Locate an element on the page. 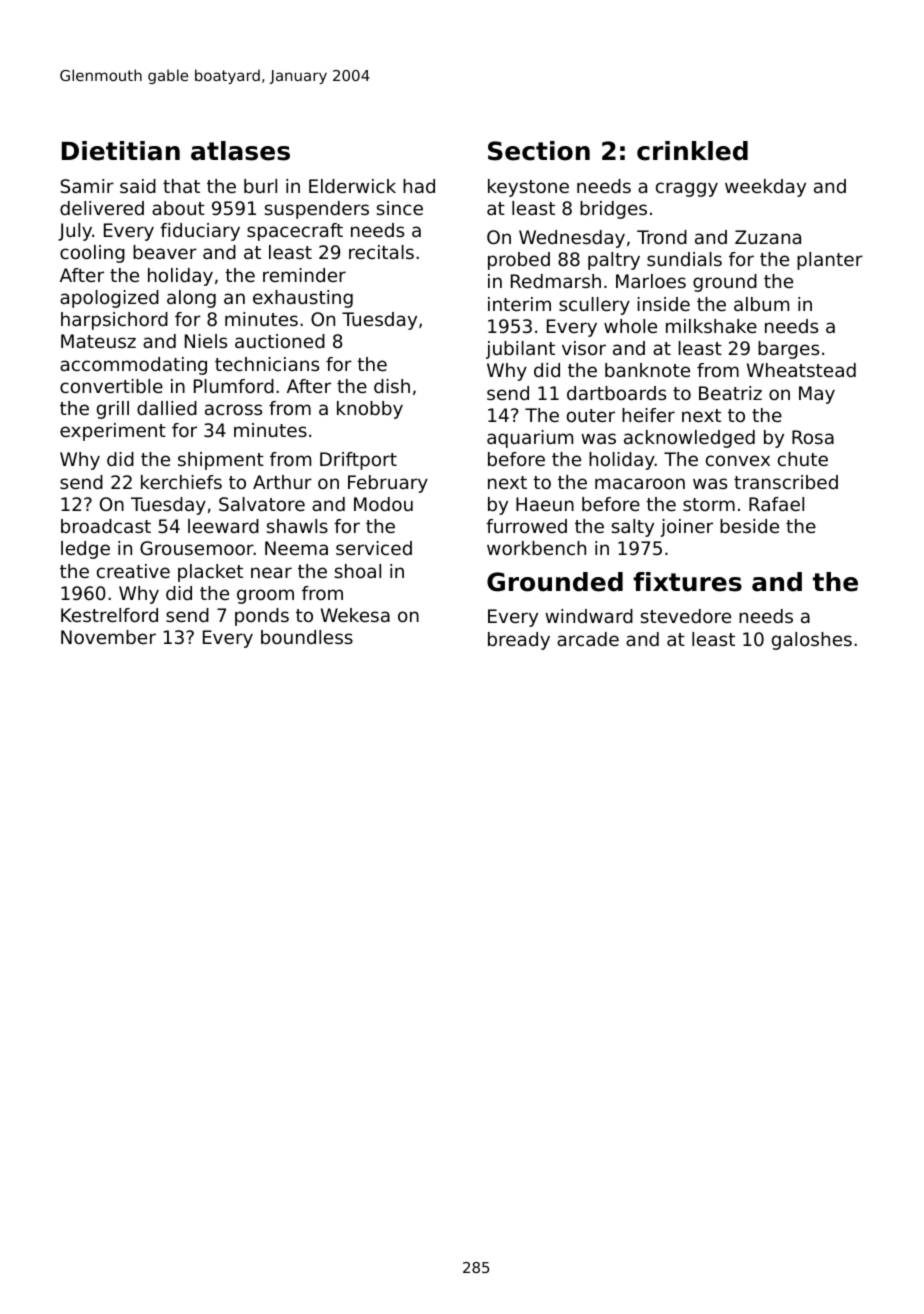 The image size is (924, 1314). Niels is located at coordinates (206, 341).
